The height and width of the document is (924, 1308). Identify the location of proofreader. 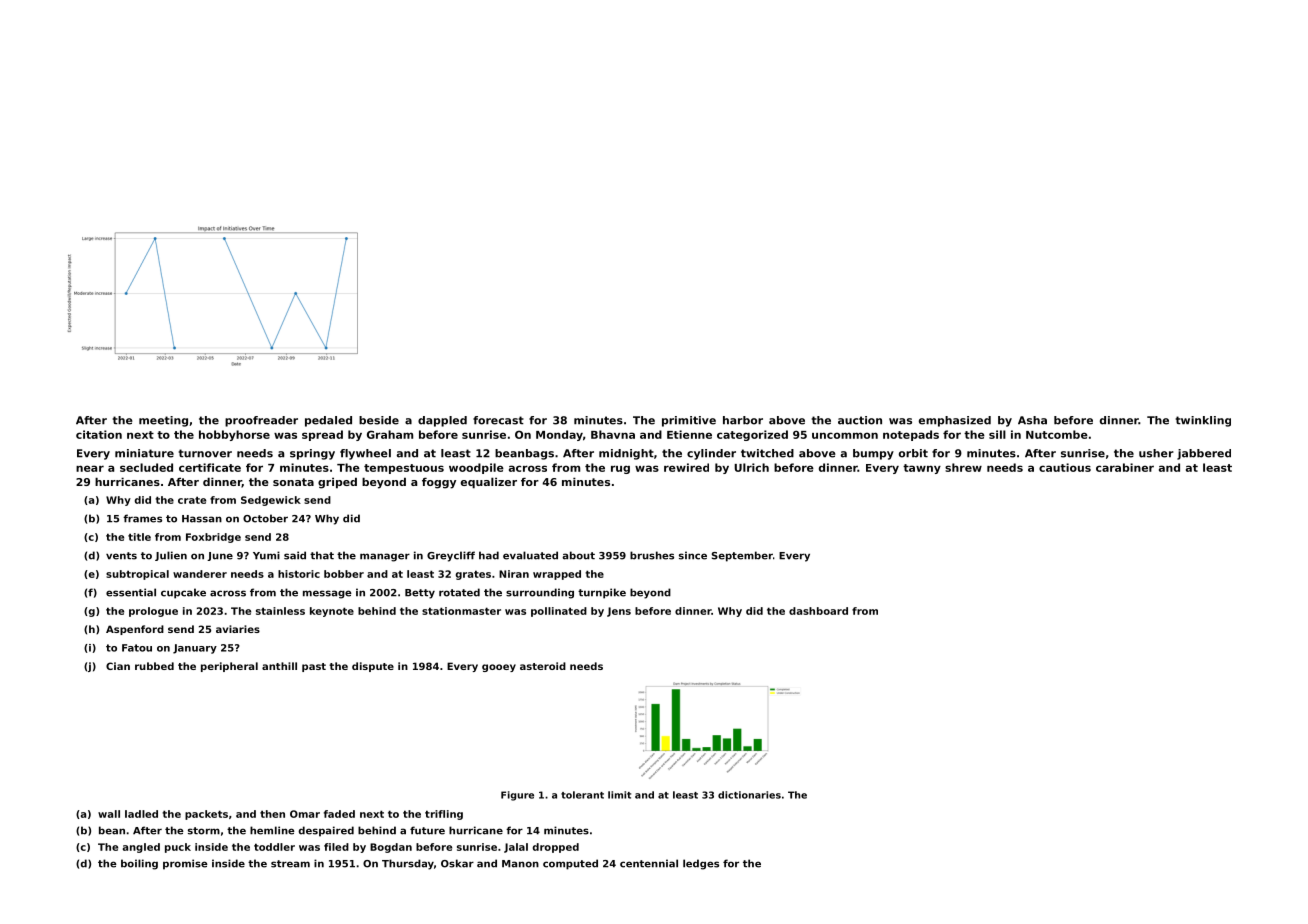
(261, 421).
